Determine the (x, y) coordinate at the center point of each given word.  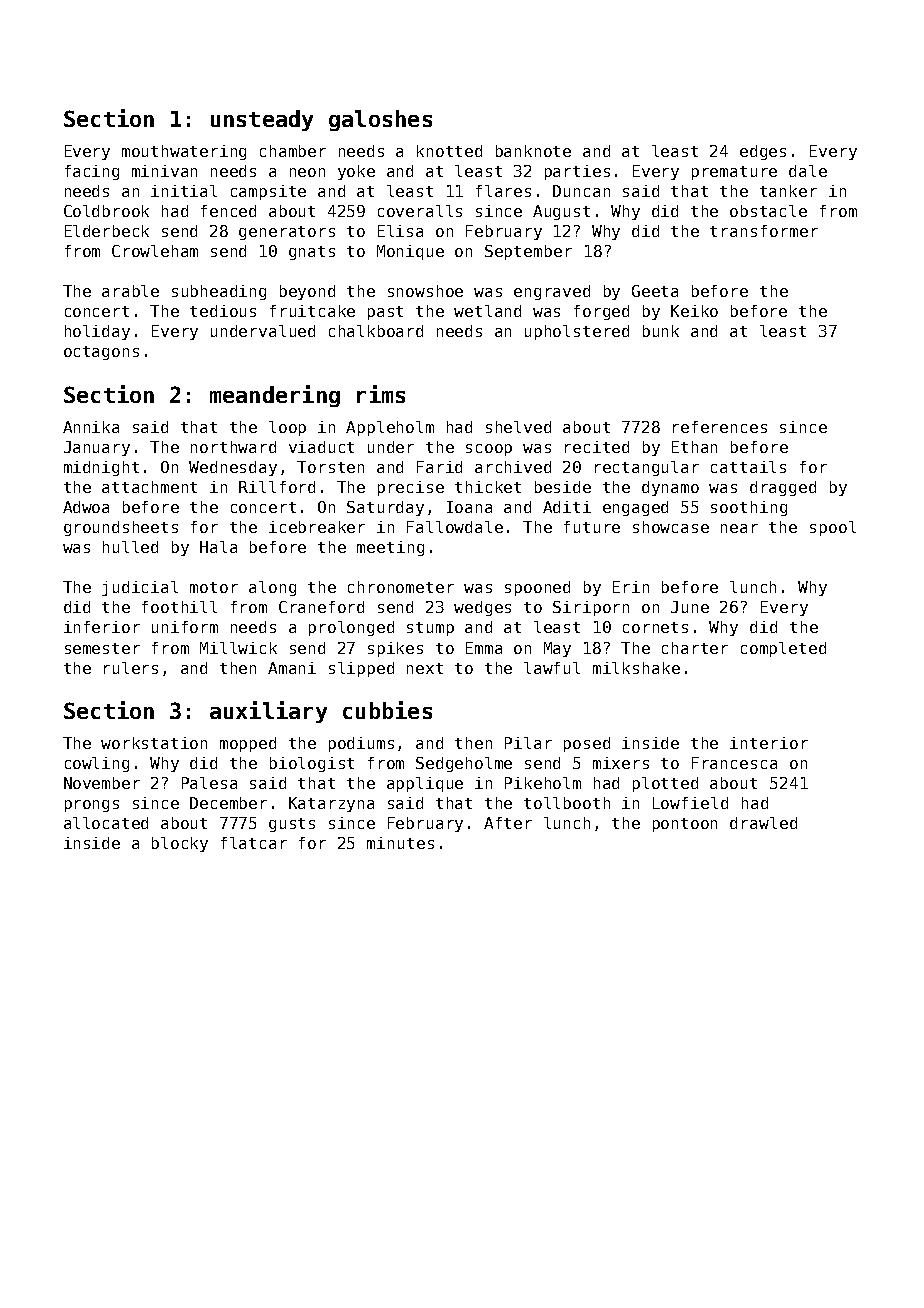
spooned (537, 588)
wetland (487, 311)
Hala (218, 547)
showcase (671, 527)
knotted (449, 151)
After (508, 823)
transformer (764, 231)
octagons (101, 353)
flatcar (254, 843)
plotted (665, 784)
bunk (661, 331)
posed (587, 744)
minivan (164, 171)
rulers (131, 668)
